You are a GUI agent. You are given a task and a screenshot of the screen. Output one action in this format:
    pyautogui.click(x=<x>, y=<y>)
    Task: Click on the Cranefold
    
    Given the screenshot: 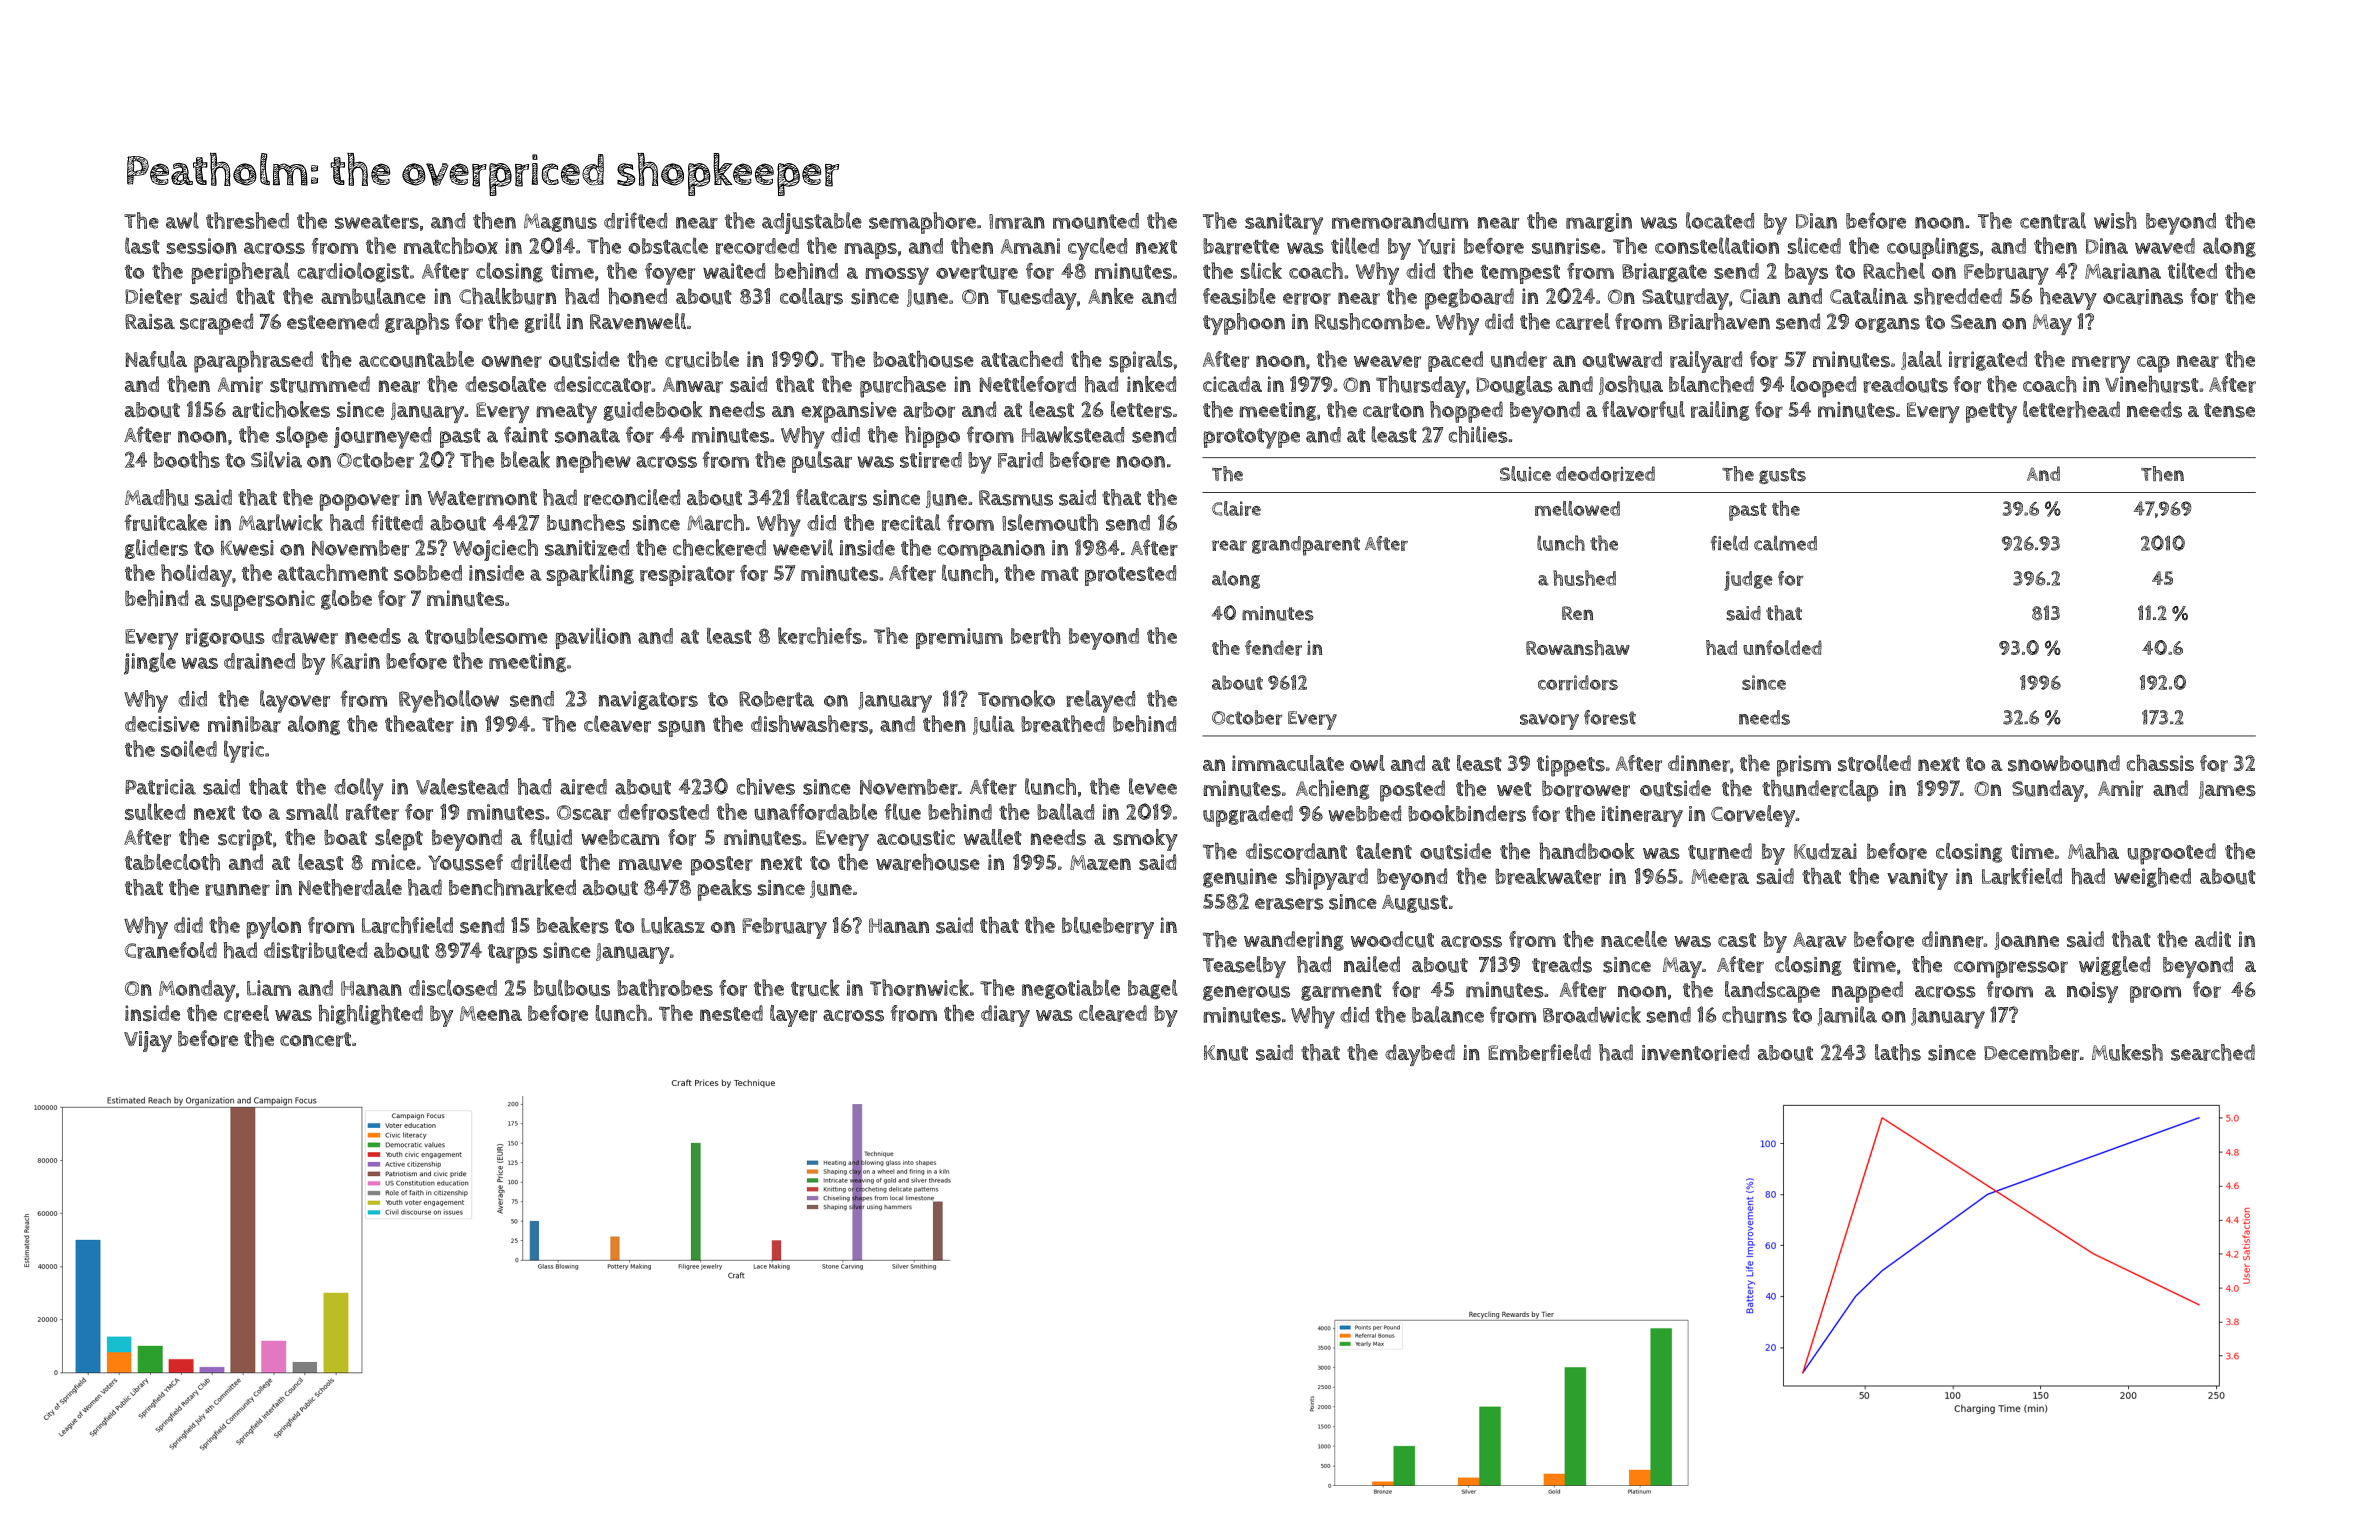 What is the action you would take?
    pyautogui.click(x=171, y=950)
